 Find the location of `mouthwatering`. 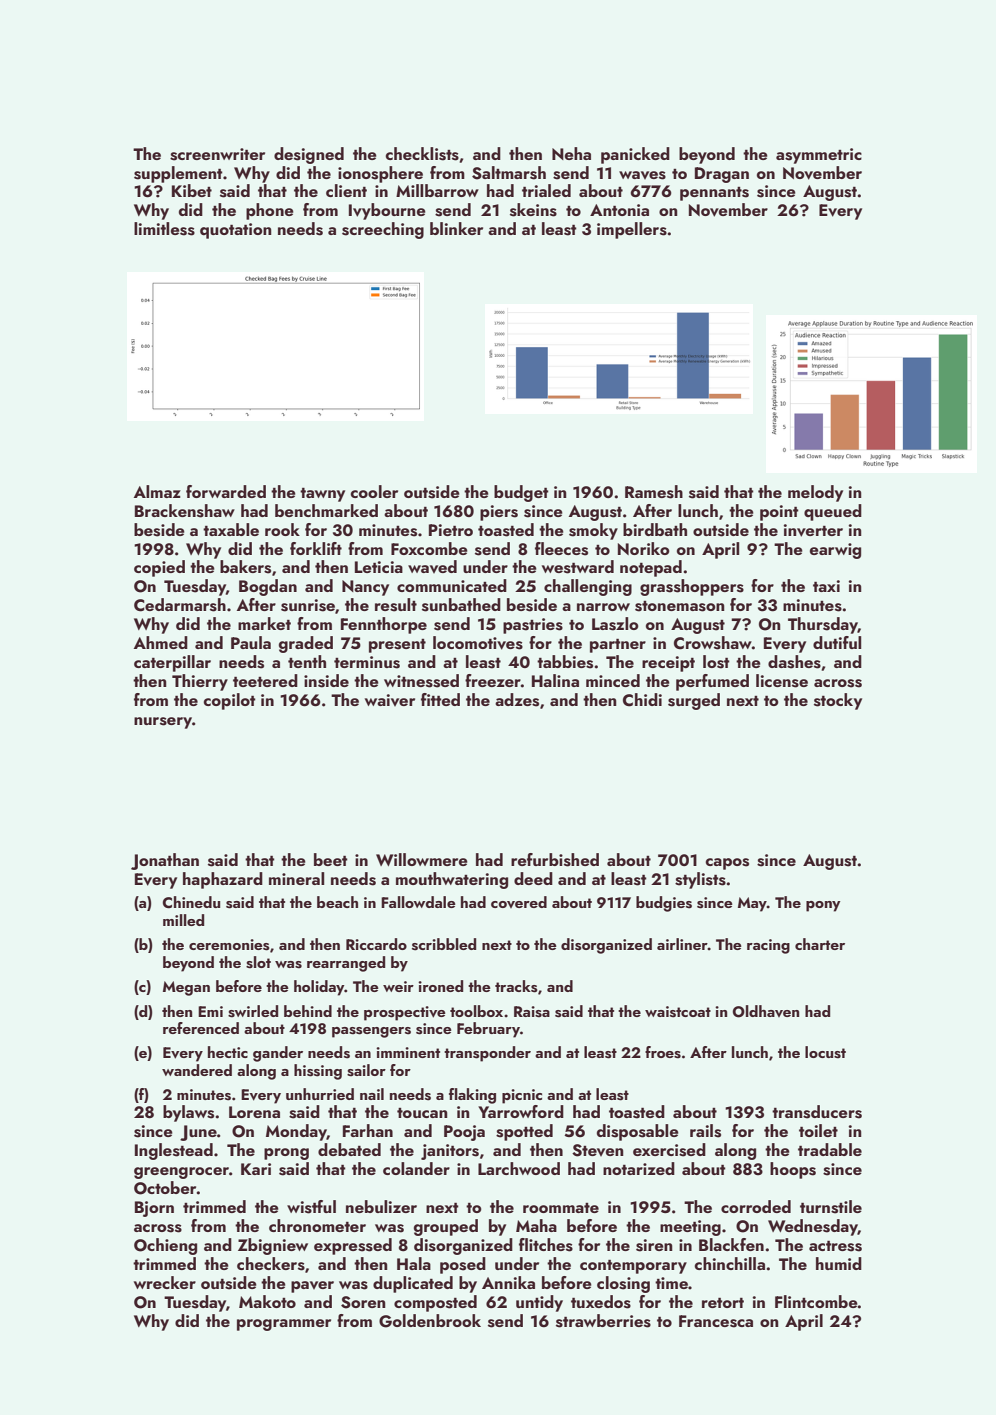

mouthwatering is located at coordinates (452, 880).
